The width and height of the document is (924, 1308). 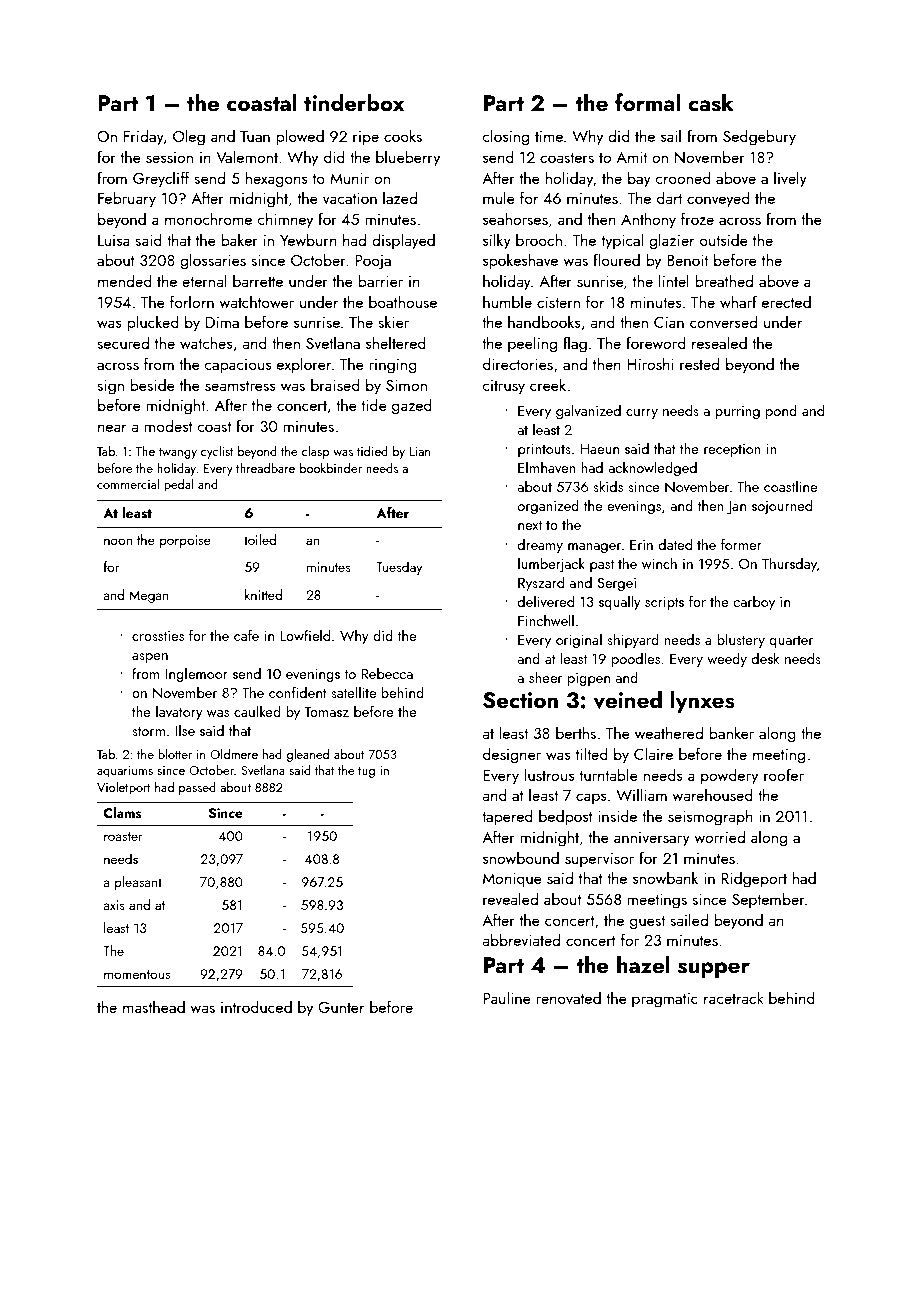 What do you see at coordinates (238, 366) in the document?
I see `capacious` at bounding box center [238, 366].
